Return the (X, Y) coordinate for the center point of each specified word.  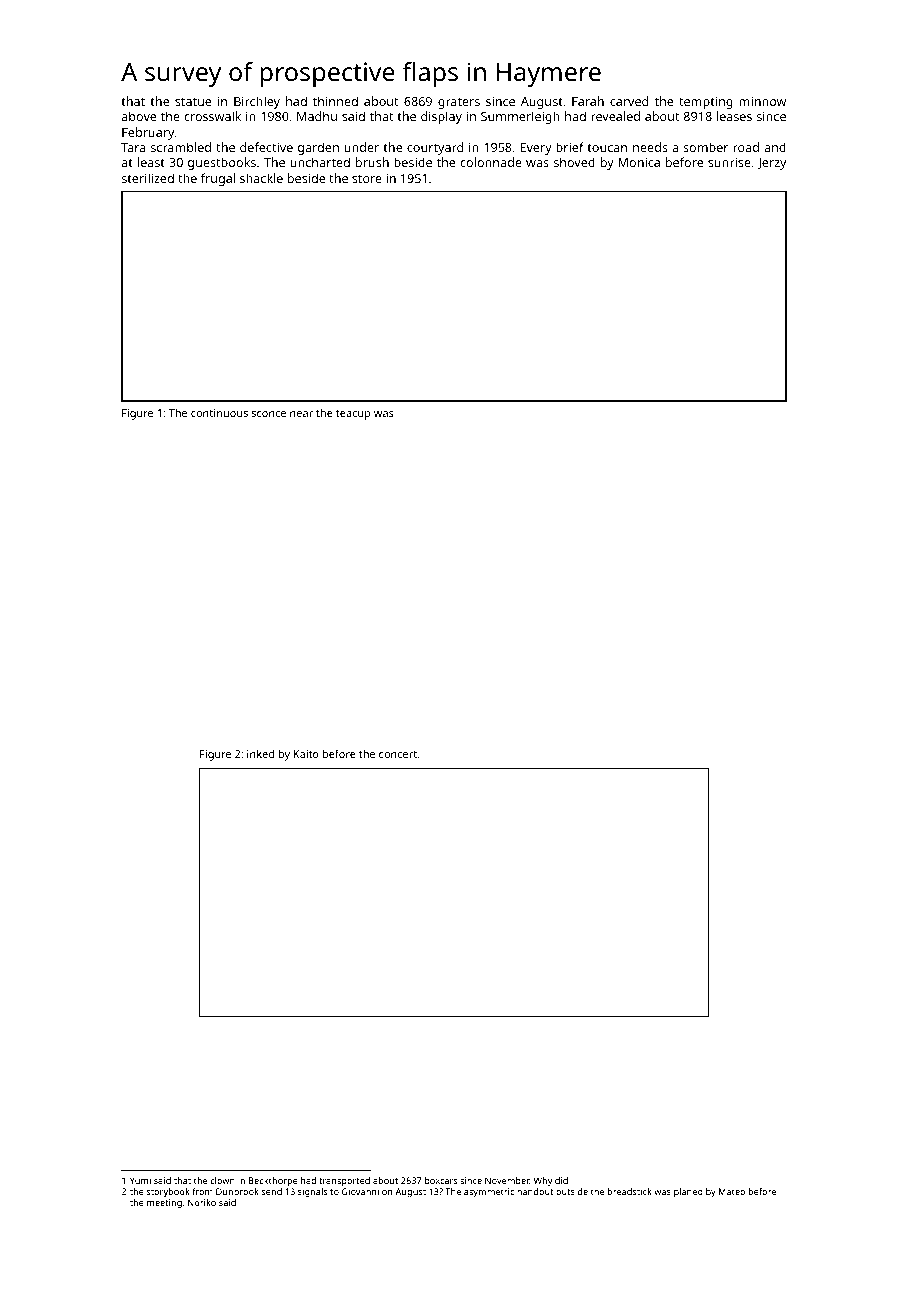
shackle (261, 178)
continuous (219, 413)
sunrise (729, 162)
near (301, 414)
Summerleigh (520, 117)
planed (688, 1192)
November (507, 1180)
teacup (353, 415)
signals (312, 1192)
